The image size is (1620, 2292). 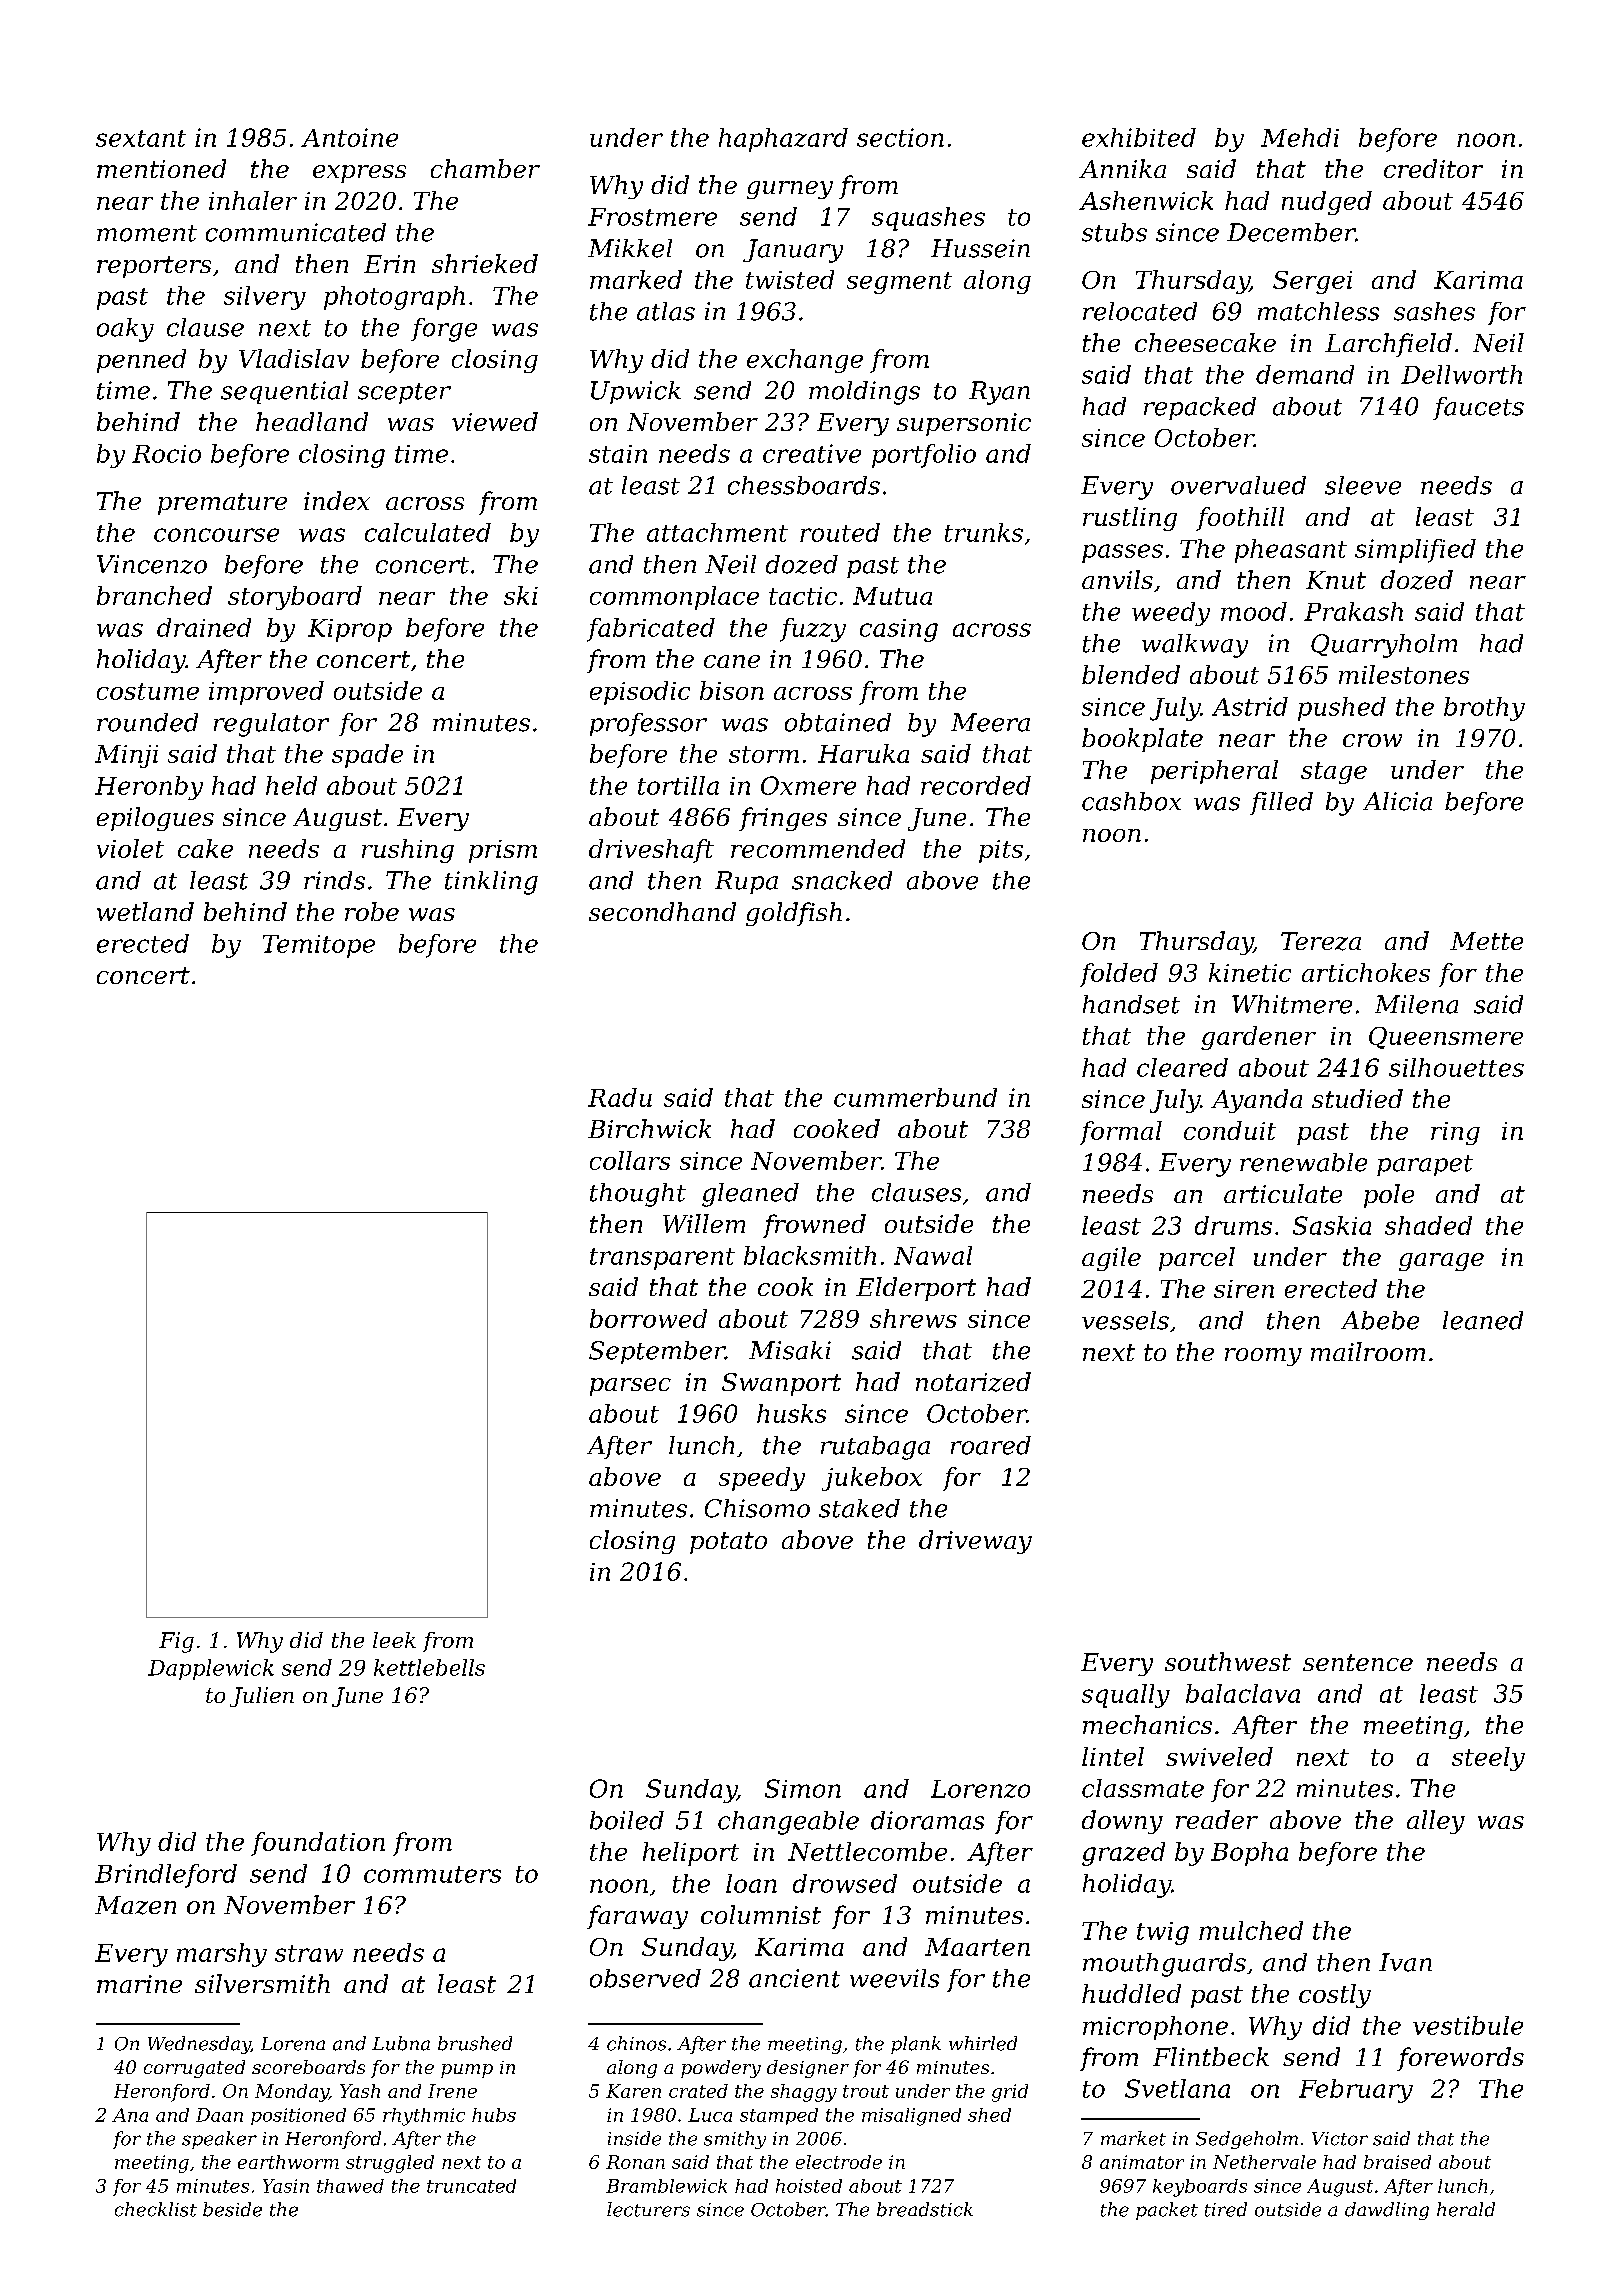 I want to click on southwest, so click(x=1228, y=1661).
